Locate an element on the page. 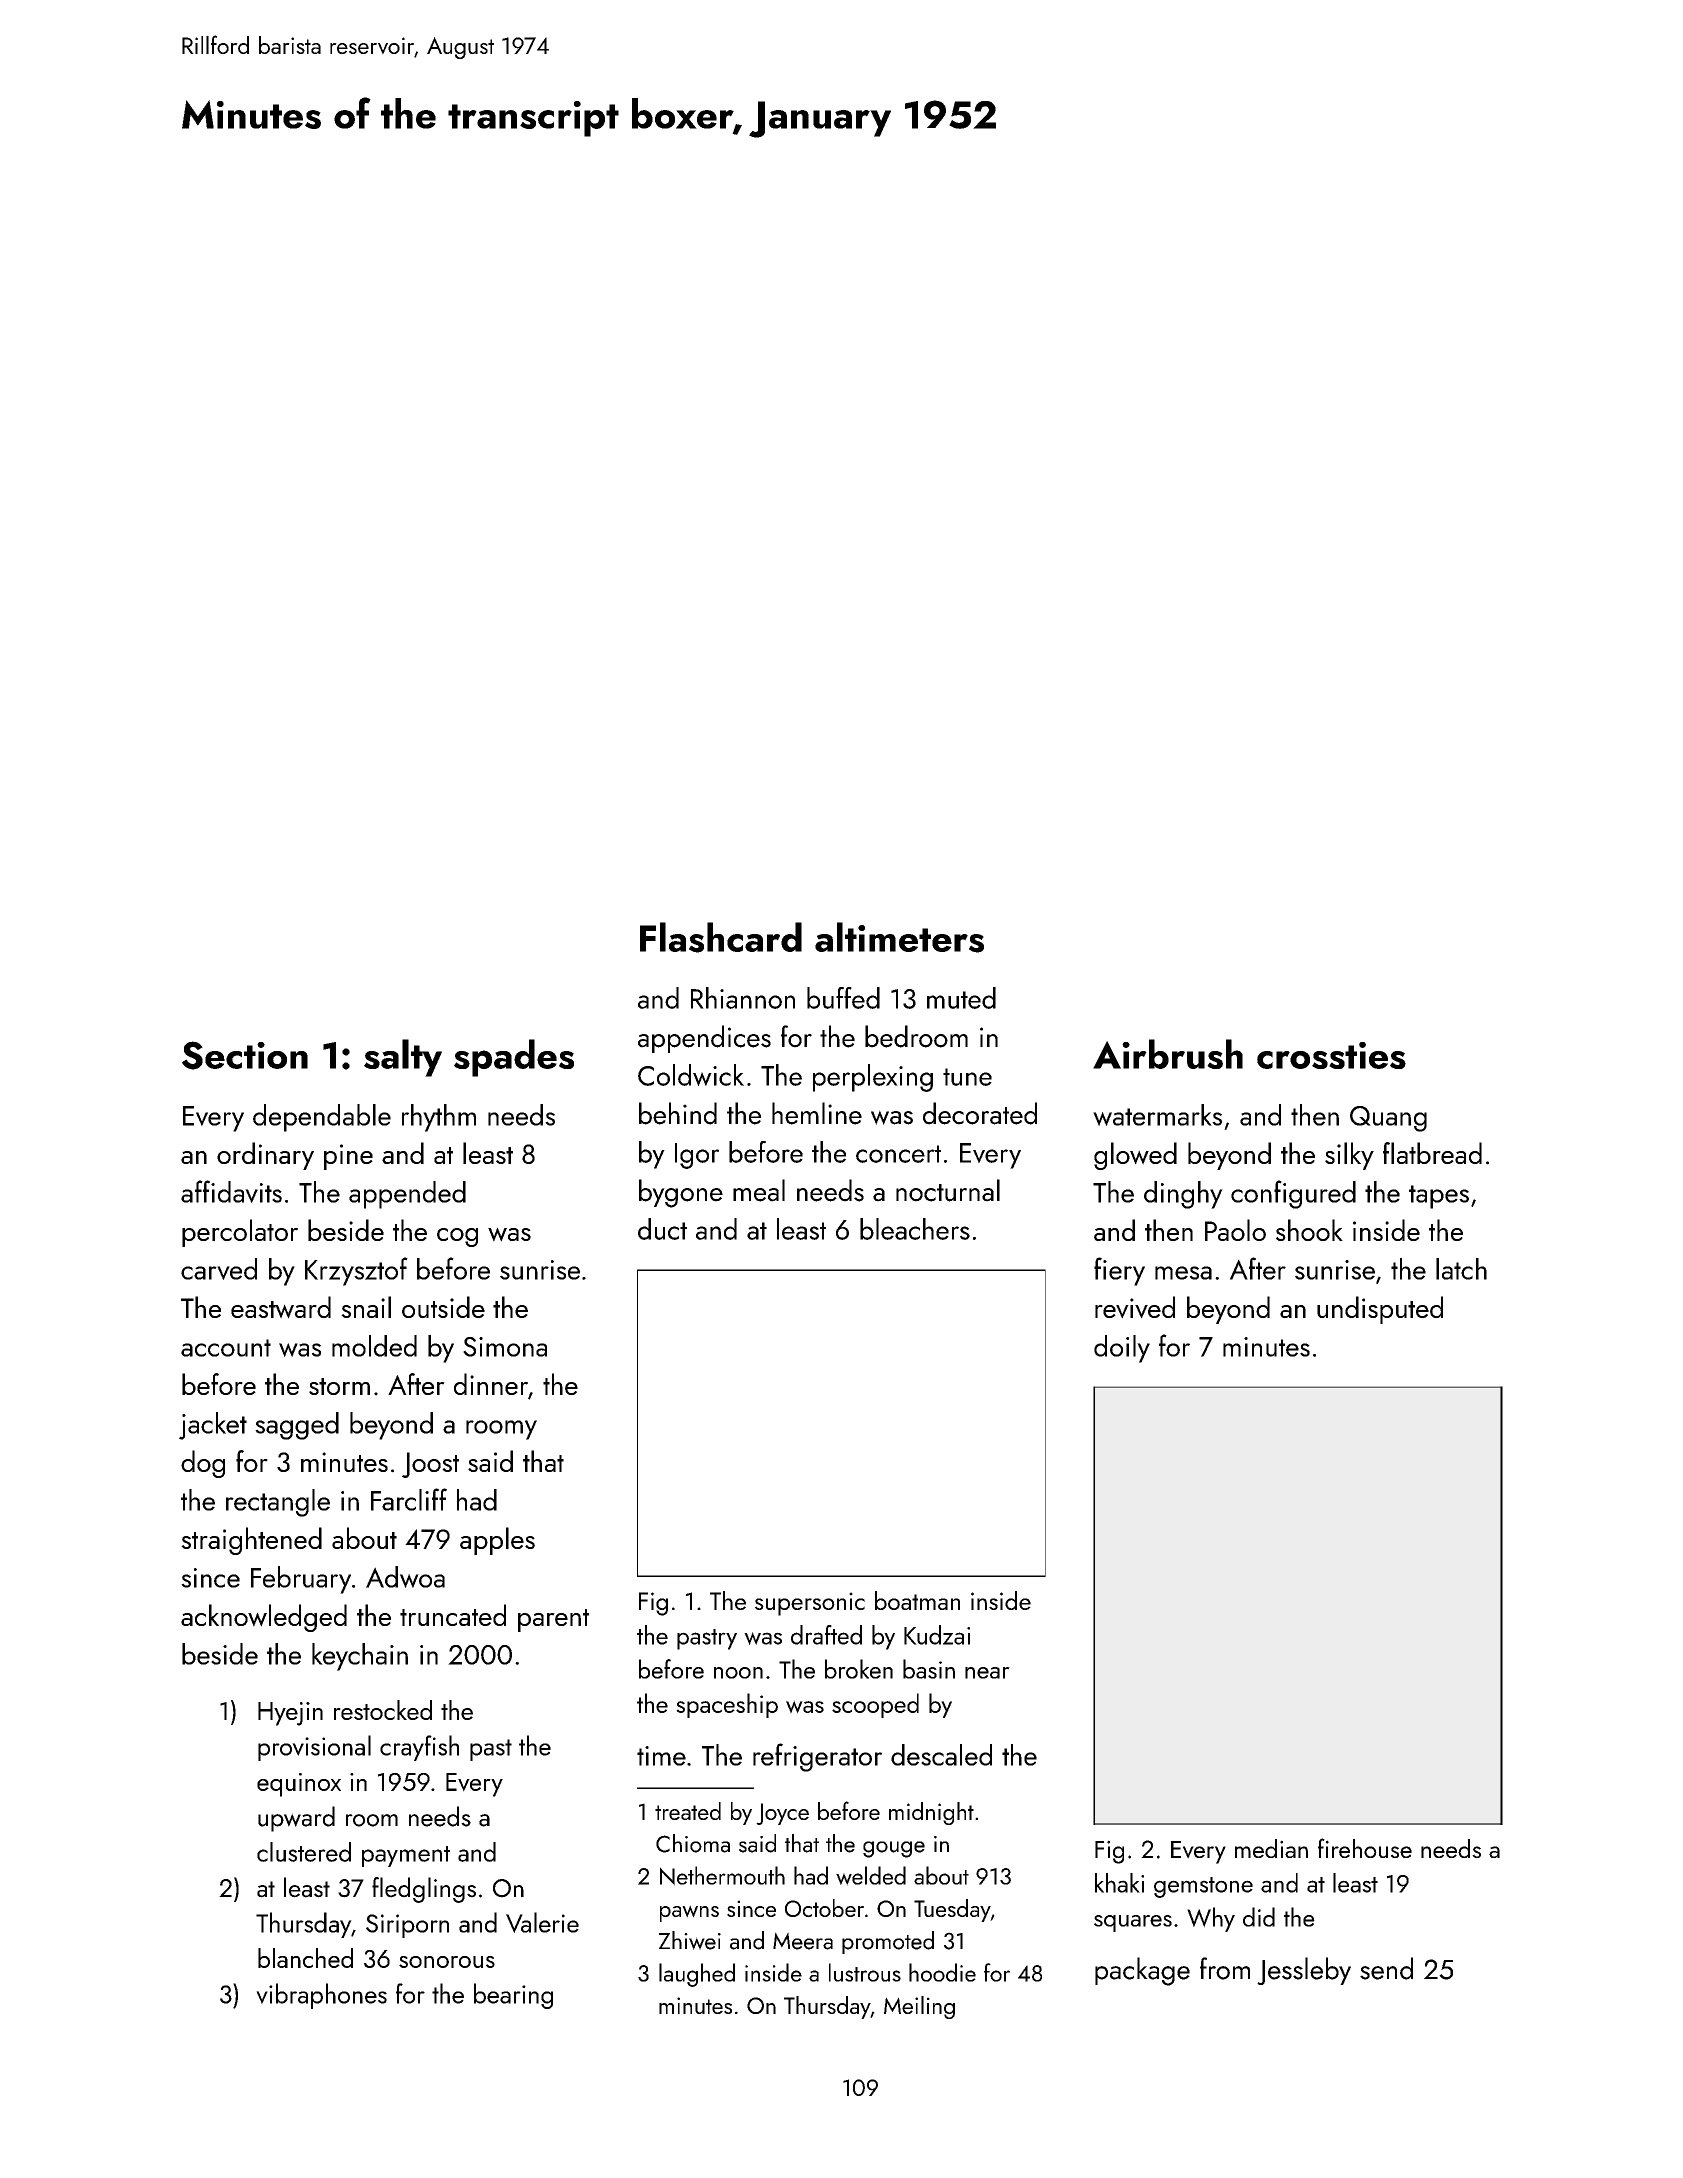 The image size is (1683, 2178). spades is located at coordinates (514, 1058).
